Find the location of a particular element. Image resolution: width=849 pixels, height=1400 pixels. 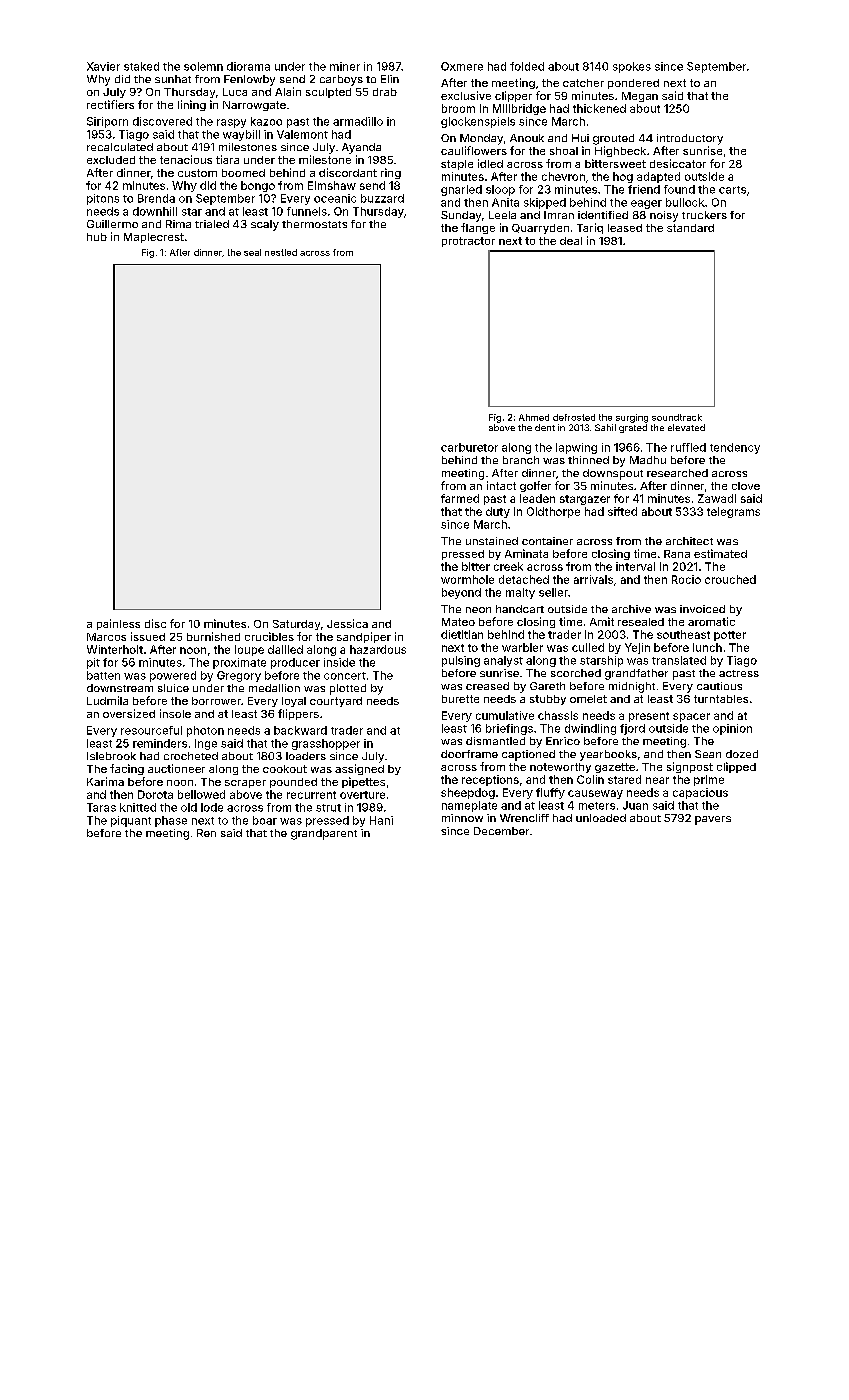

rectifiers is located at coordinates (110, 104).
